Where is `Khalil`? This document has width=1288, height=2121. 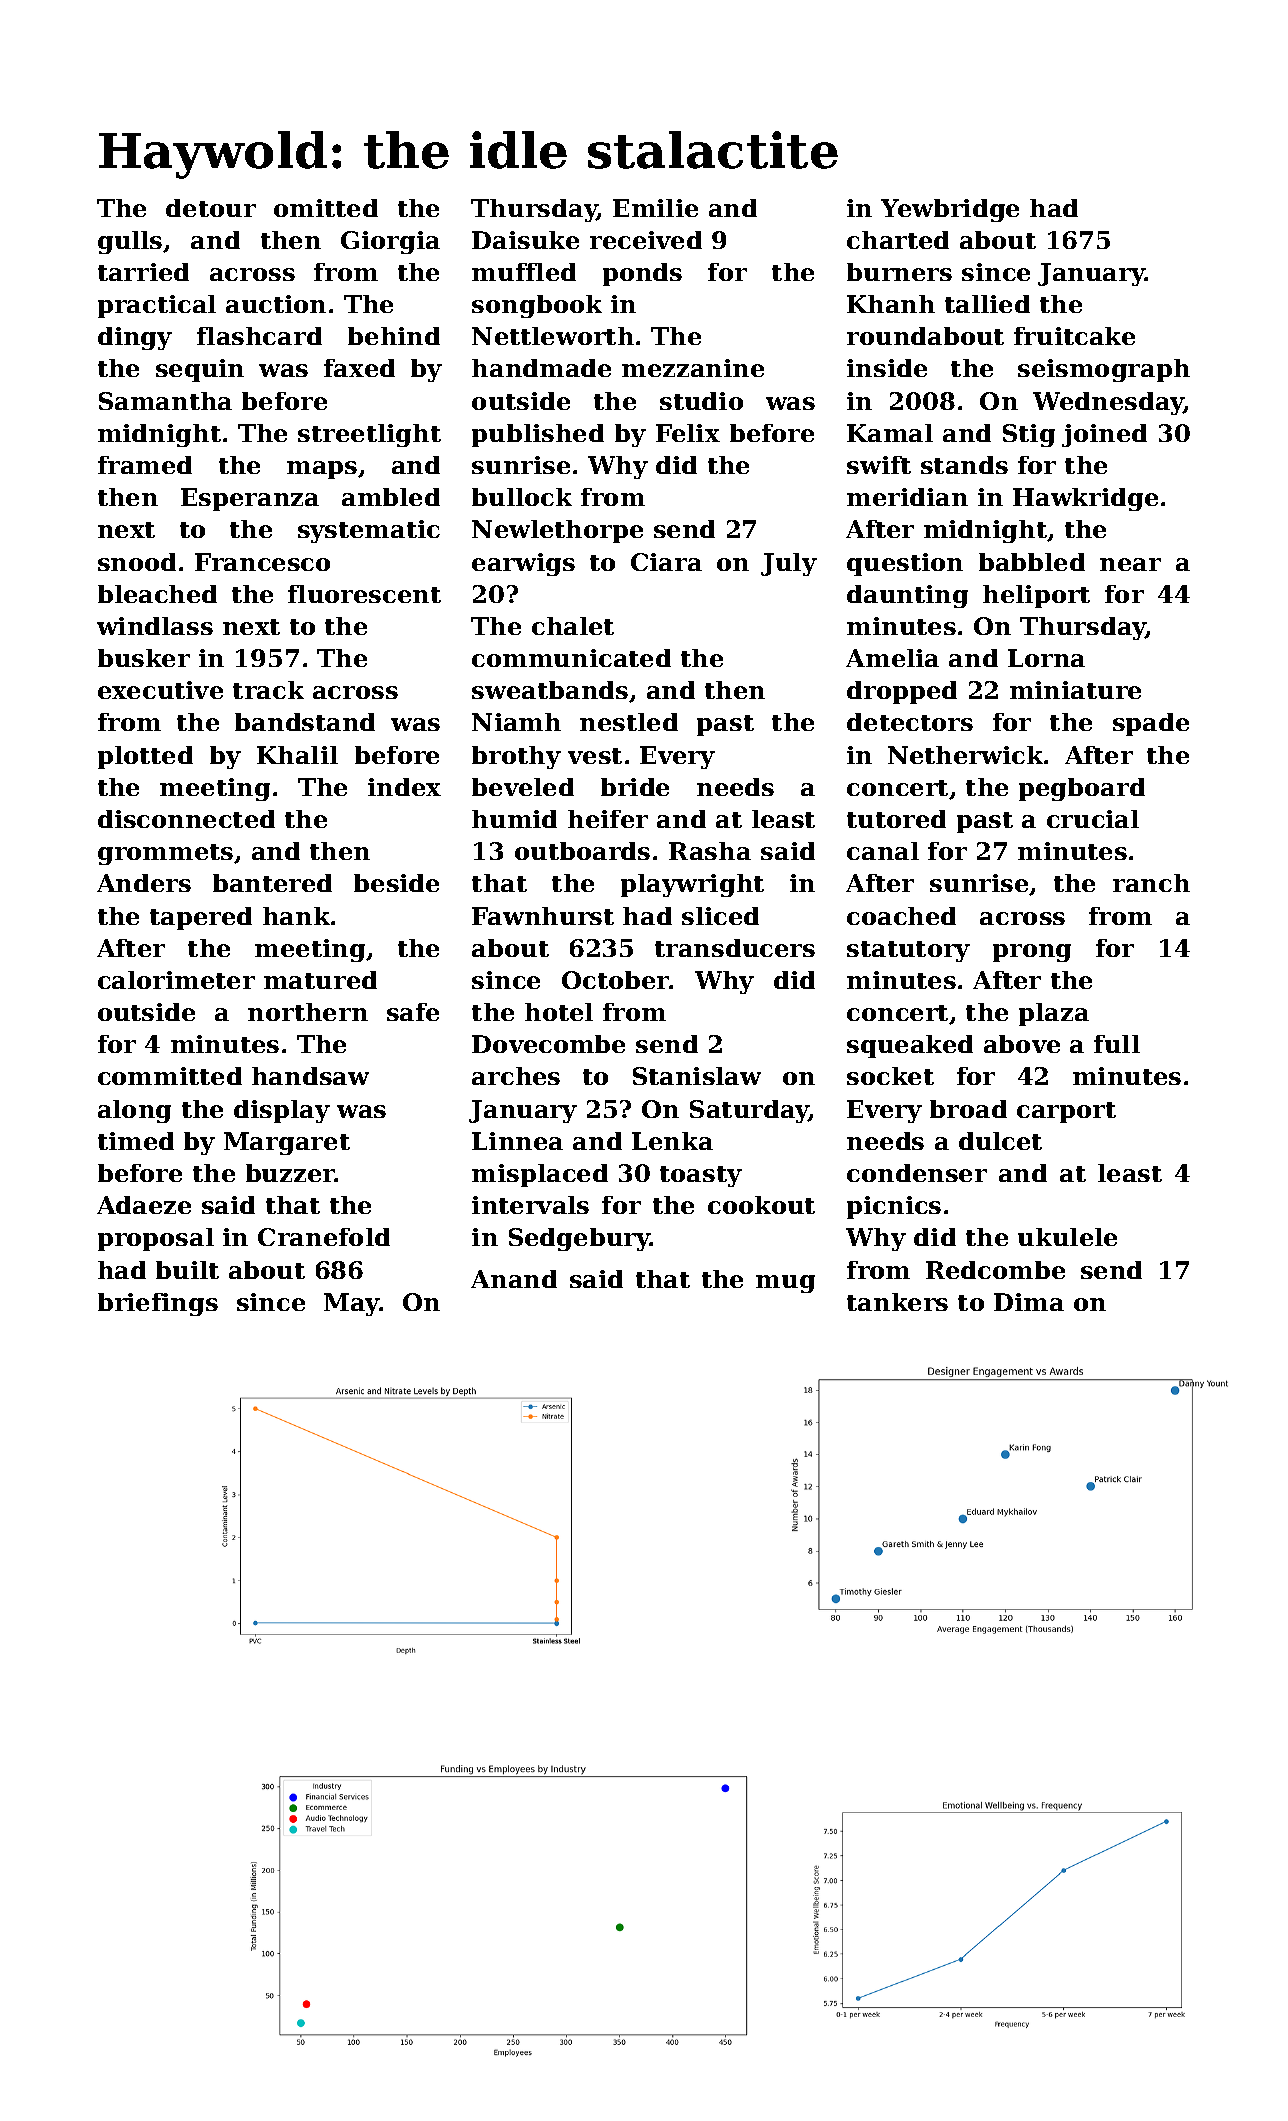
Khalil is located at coordinates (297, 755).
